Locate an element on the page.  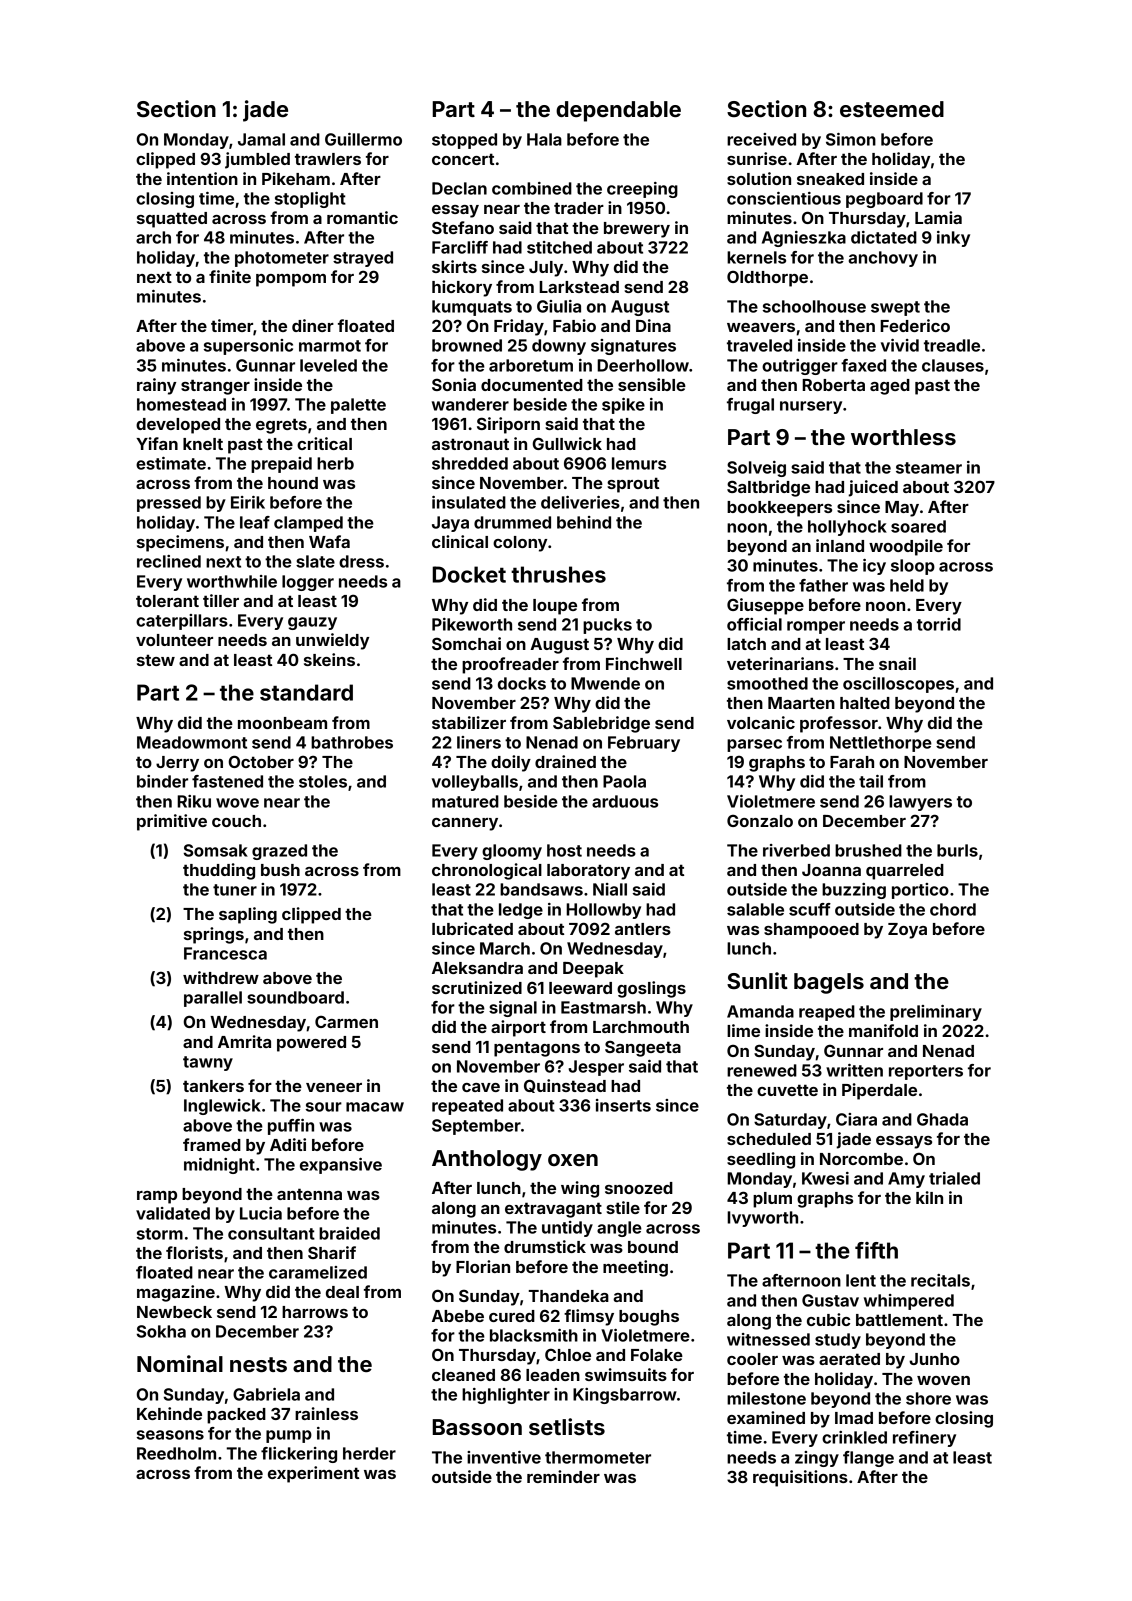
Gullwick is located at coordinates (567, 443).
